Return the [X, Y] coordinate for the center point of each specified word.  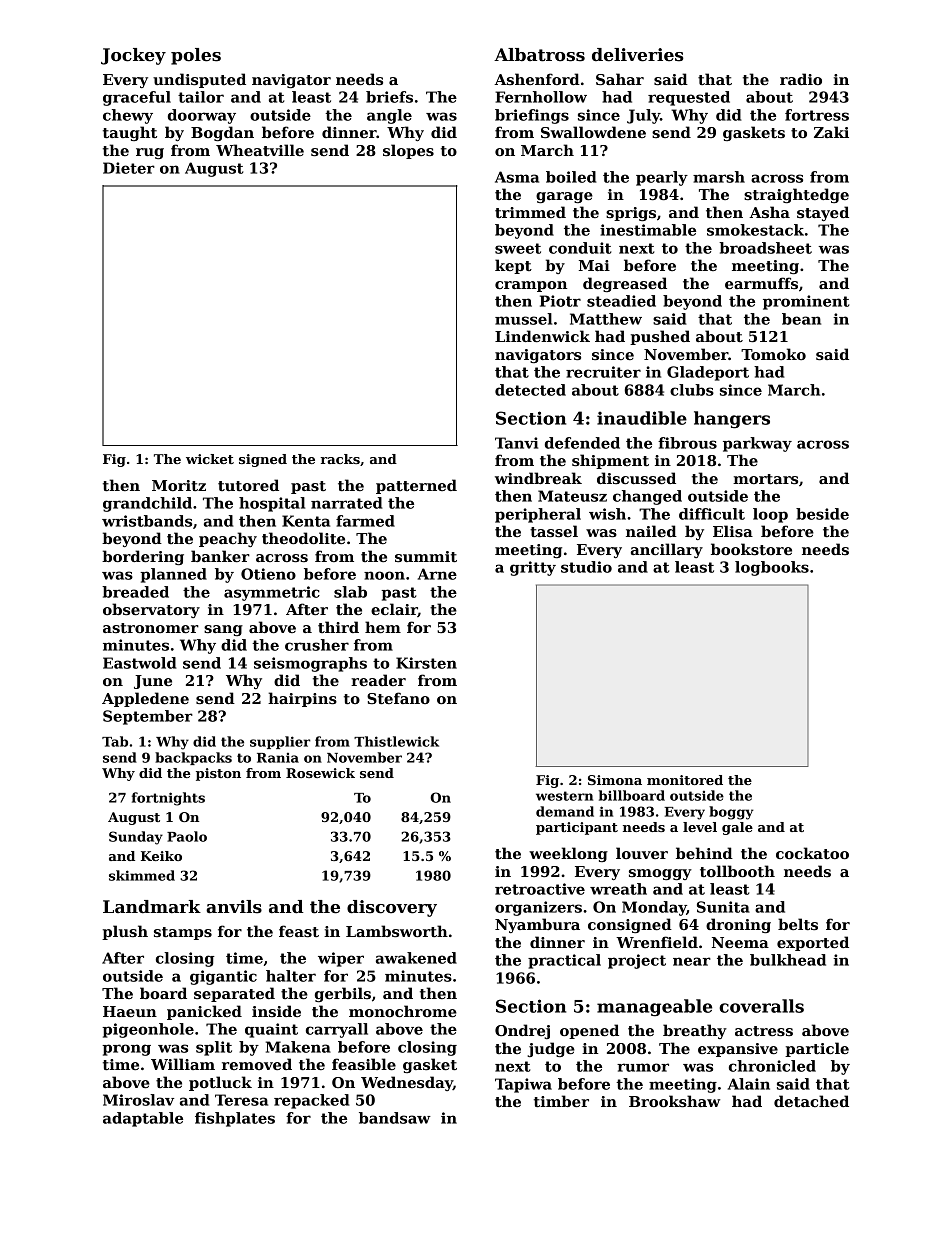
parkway [757, 444]
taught [130, 133]
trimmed [530, 212]
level [700, 827]
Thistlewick [396, 741]
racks [340, 459]
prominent [806, 302]
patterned [416, 486]
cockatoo [812, 853]
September [148, 717]
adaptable [143, 1119]
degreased [625, 284]
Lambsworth [397, 931]
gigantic [223, 977]
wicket [210, 459]
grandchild [147, 504]
